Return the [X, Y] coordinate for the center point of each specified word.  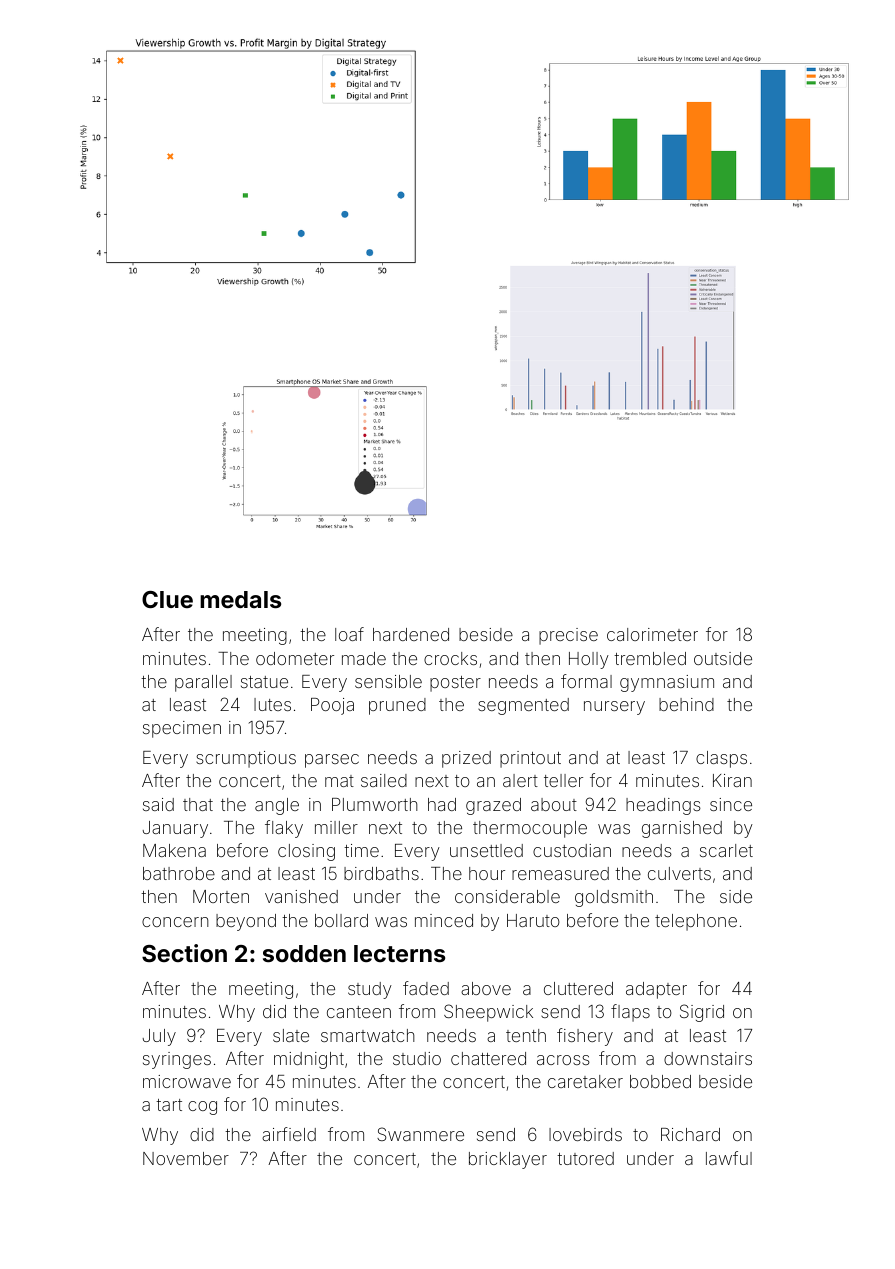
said [158, 804]
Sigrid [702, 1013]
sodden [304, 953]
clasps [721, 759]
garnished [682, 829]
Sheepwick [488, 1013]
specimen [182, 729]
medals [240, 599]
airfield [289, 1134]
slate [291, 1035]
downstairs [708, 1058]
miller [336, 827]
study [370, 990]
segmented [523, 706]
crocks [450, 658]
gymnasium [667, 683]
